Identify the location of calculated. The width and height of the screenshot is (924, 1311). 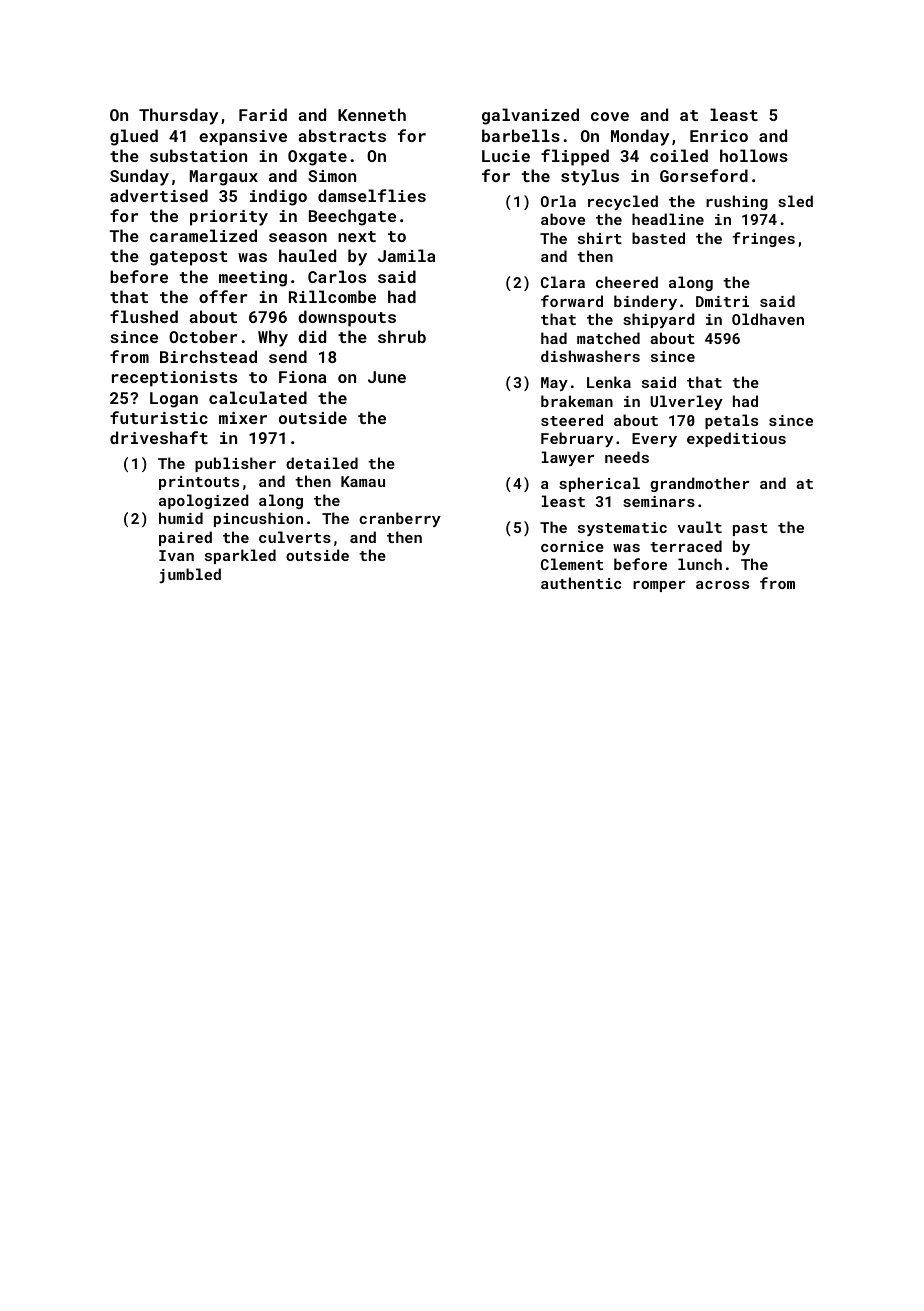
(258, 397).
